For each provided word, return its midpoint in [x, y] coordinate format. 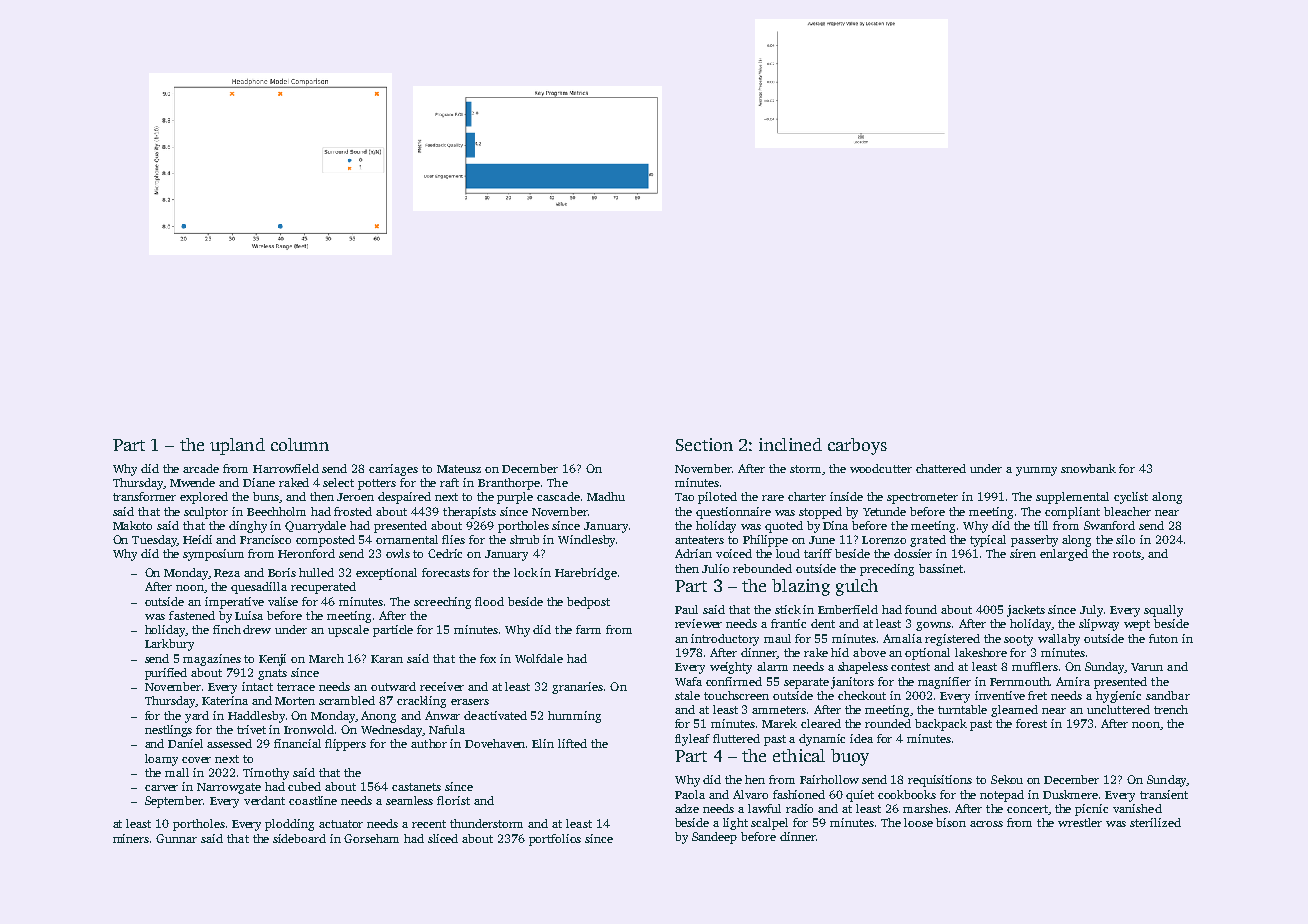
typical [988, 541]
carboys [857, 446]
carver [161, 788]
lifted [572, 743]
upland [237, 446]
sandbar [1168, 695]
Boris [282, 572]
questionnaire [733, 513]
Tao [684, 497]
